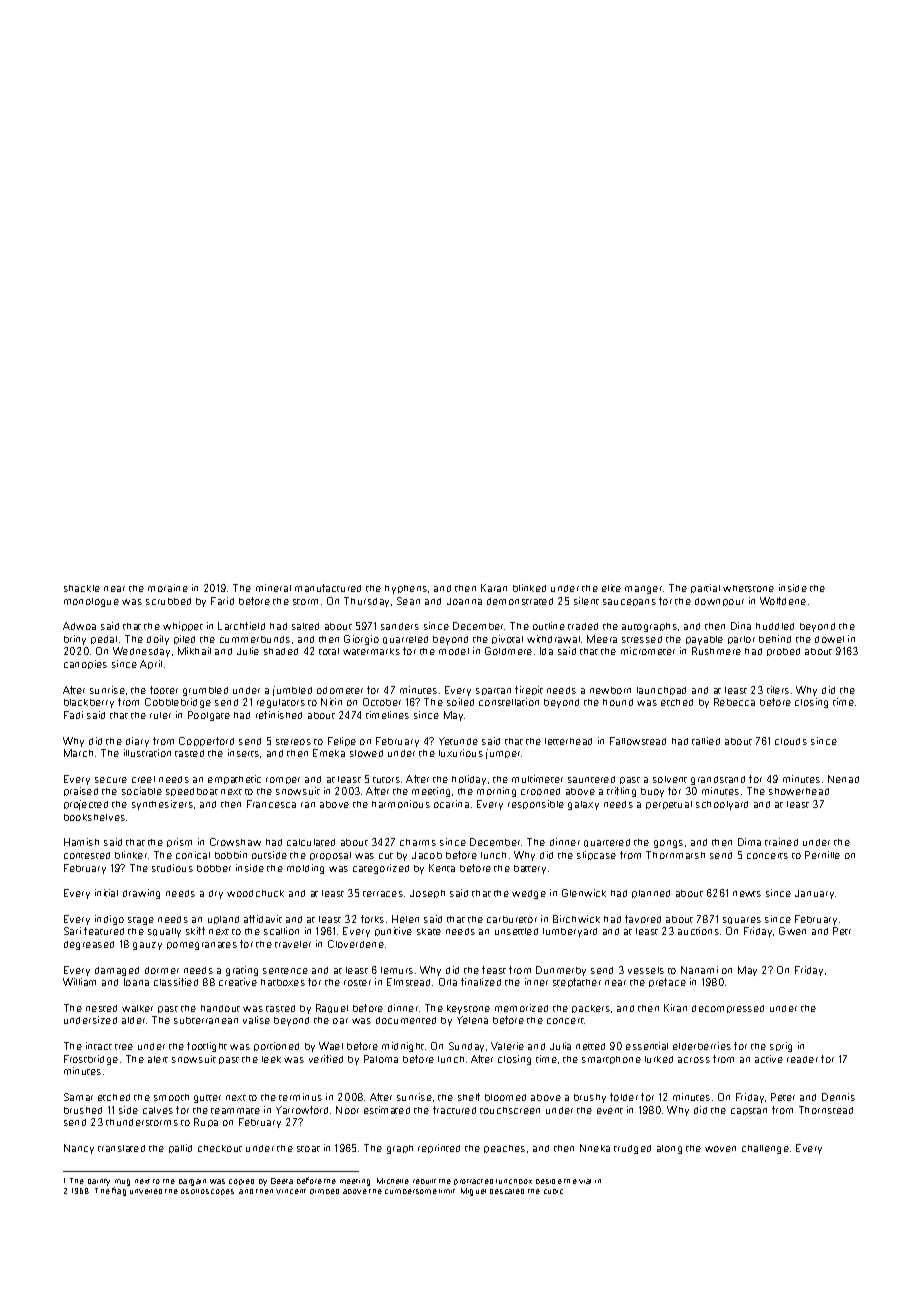  Describe the element at coordinates (147, 753) in the screenshot. I see `illustration` at that location.
